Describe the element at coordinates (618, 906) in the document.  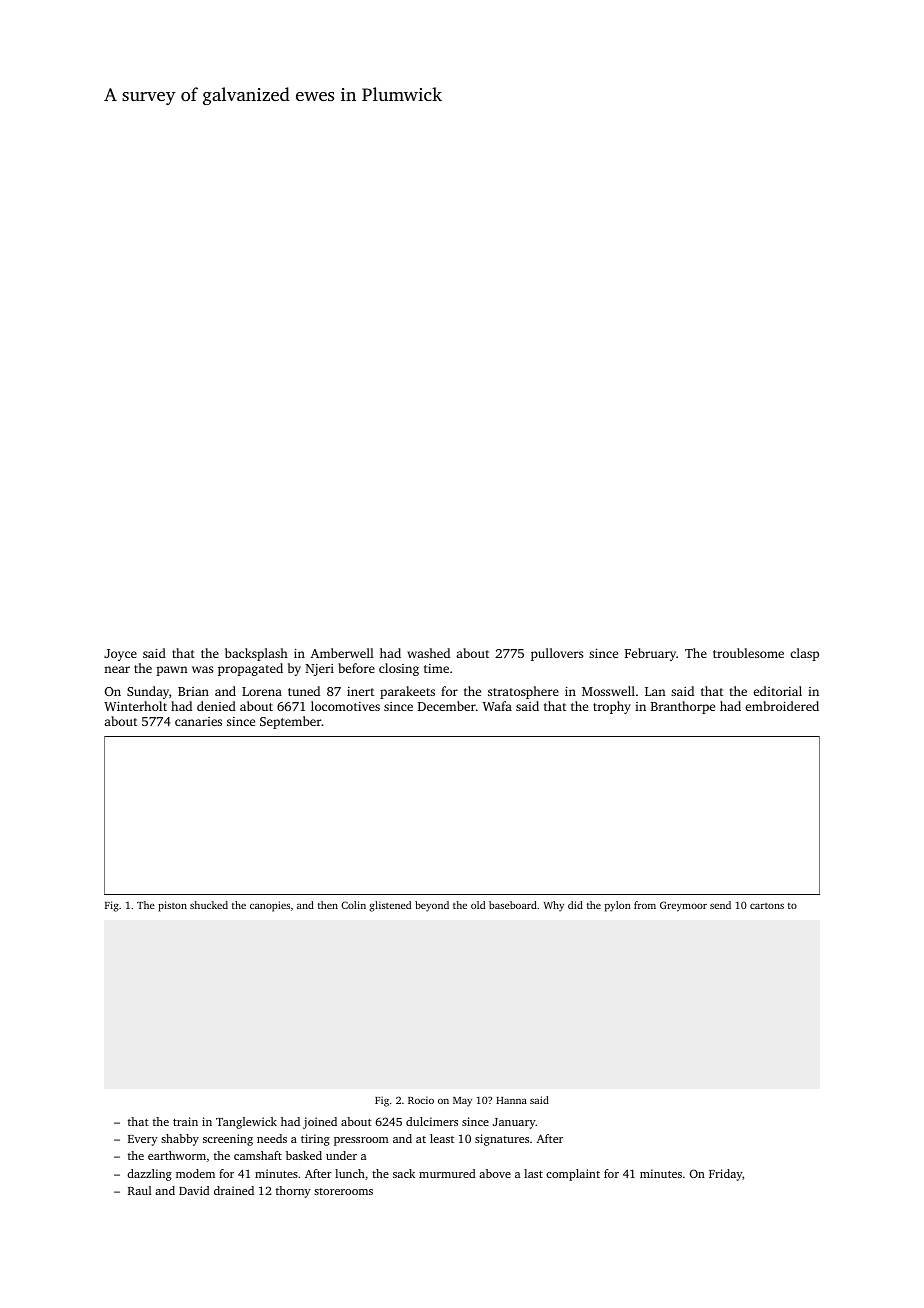
I see `pylon` at that location.
